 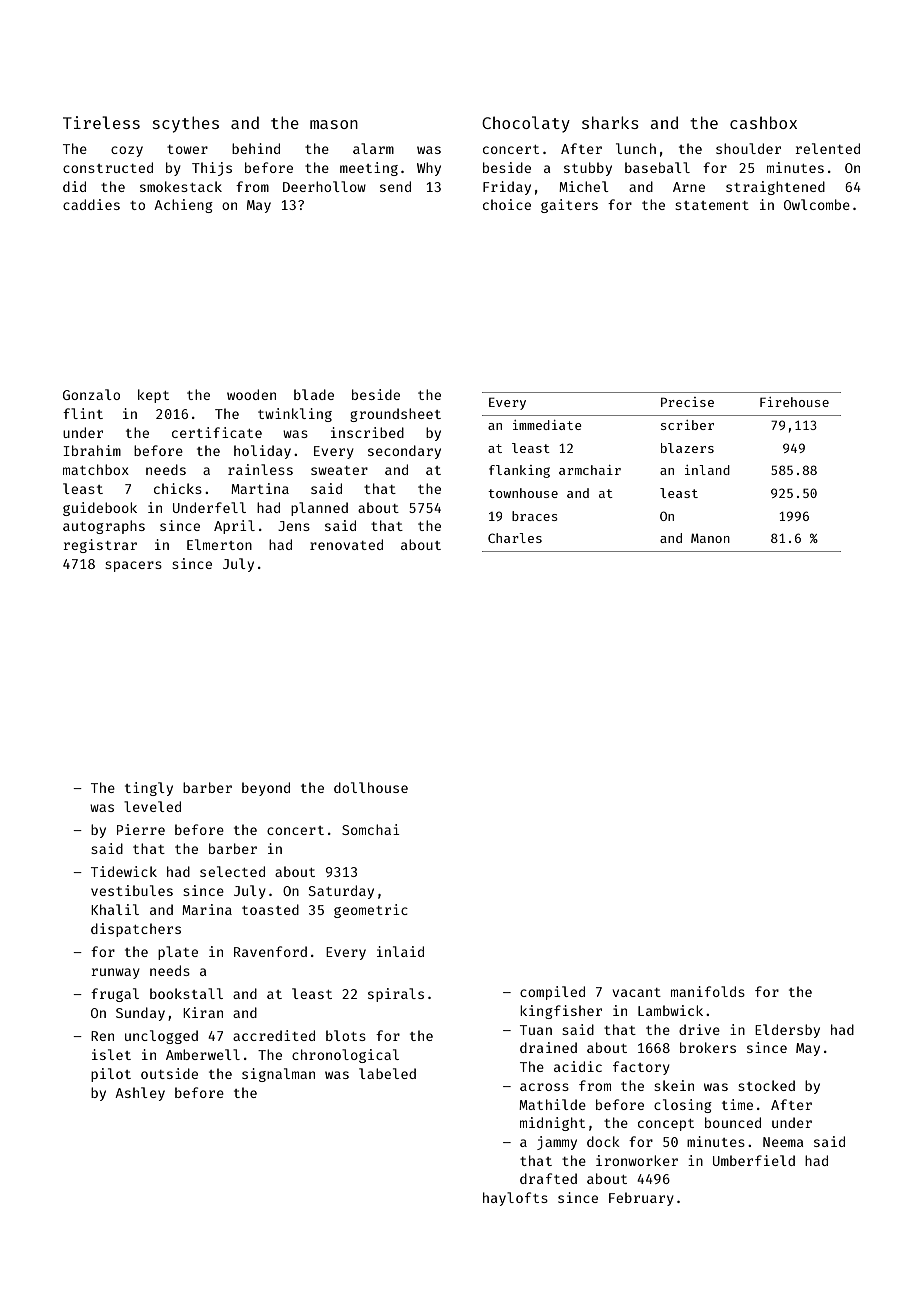 I want to click on Eldersby, so click(x=787, y=1031).
